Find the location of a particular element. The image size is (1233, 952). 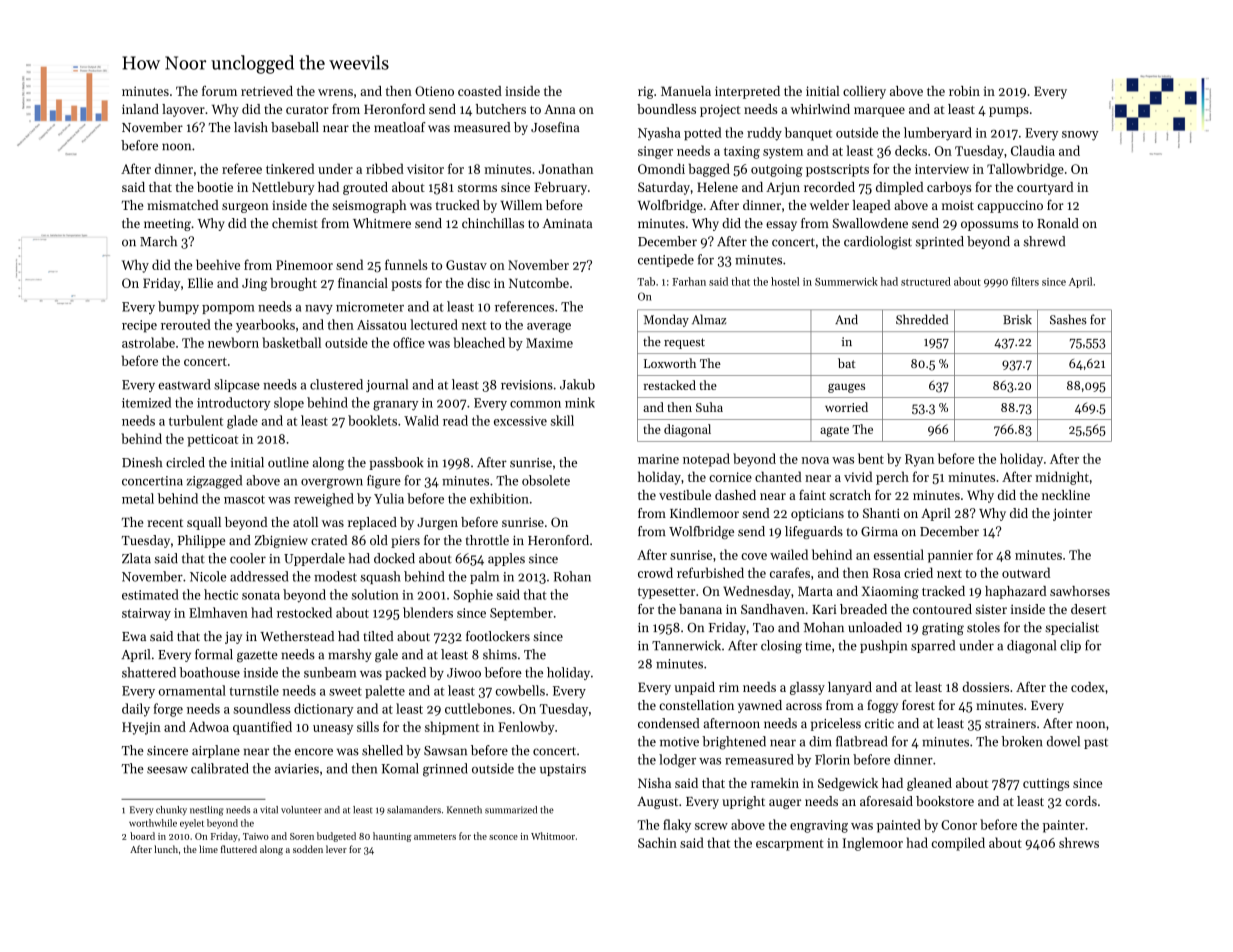

Josefina is located at coordinates (555, 127).
